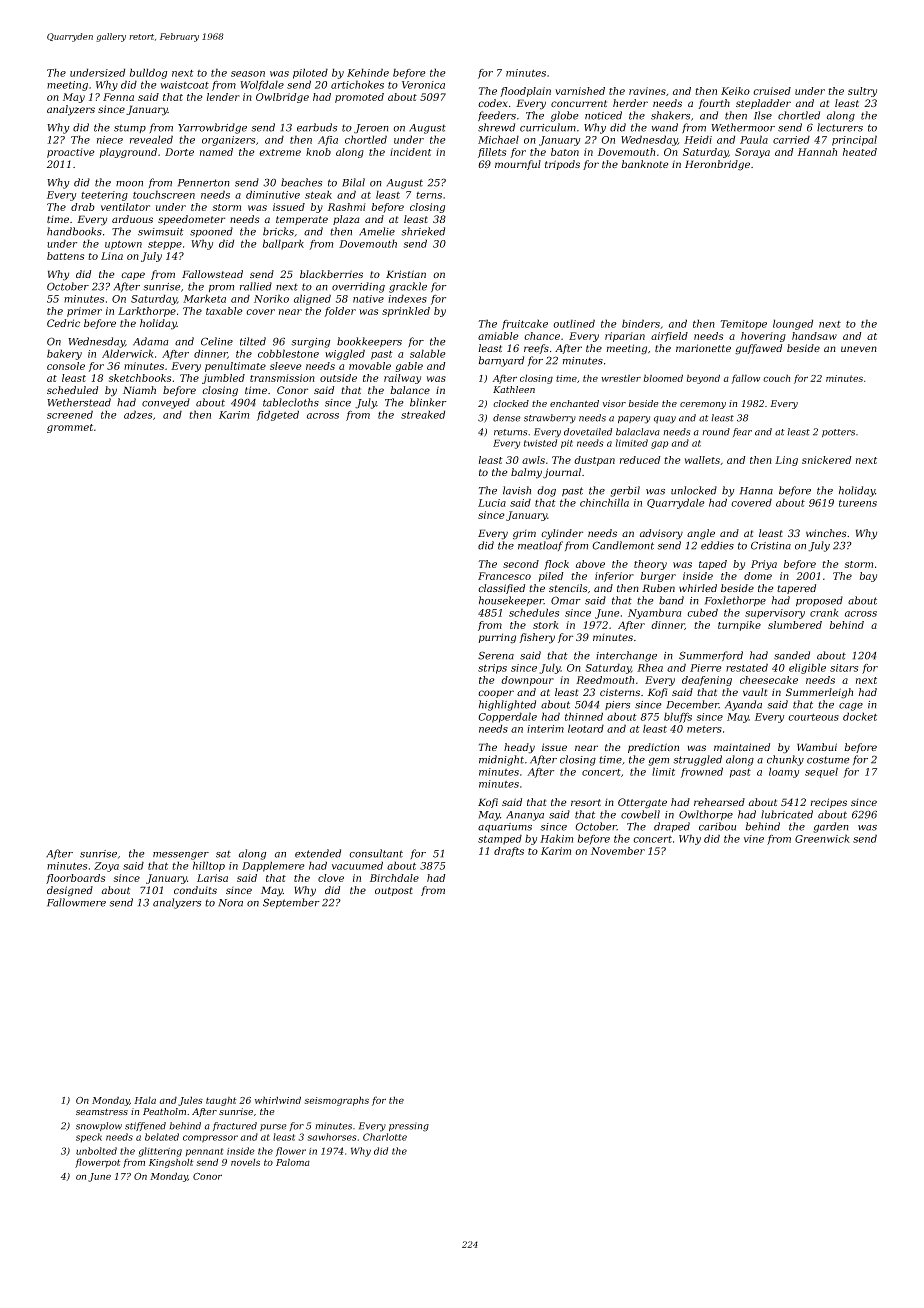 The width and height of the screenshot is (924, 1308). I want to click on airfield, so click(669, 337).
